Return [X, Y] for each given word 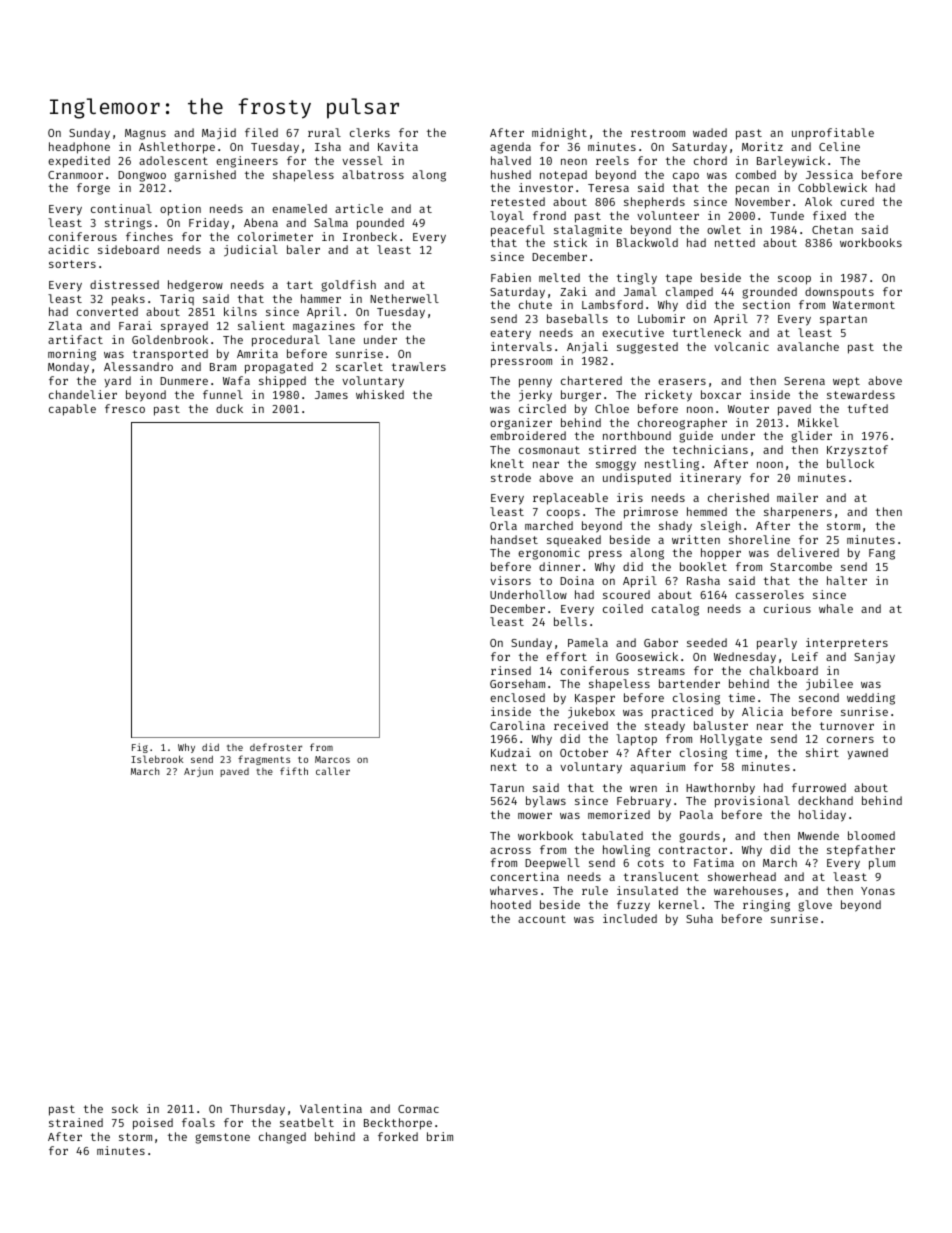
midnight [559, 134]
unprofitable [833, 134]
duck [229, 408]
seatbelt [307, 1122]
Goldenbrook [170, 339]
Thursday [257, 1110]
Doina [577, 580]
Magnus [145, 134]
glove [815, 906]
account [542, 919]
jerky [535, 396]
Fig [140, 748]
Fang [882, 554]
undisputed [637, 479]
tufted [868, 408]
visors [510, 580]
